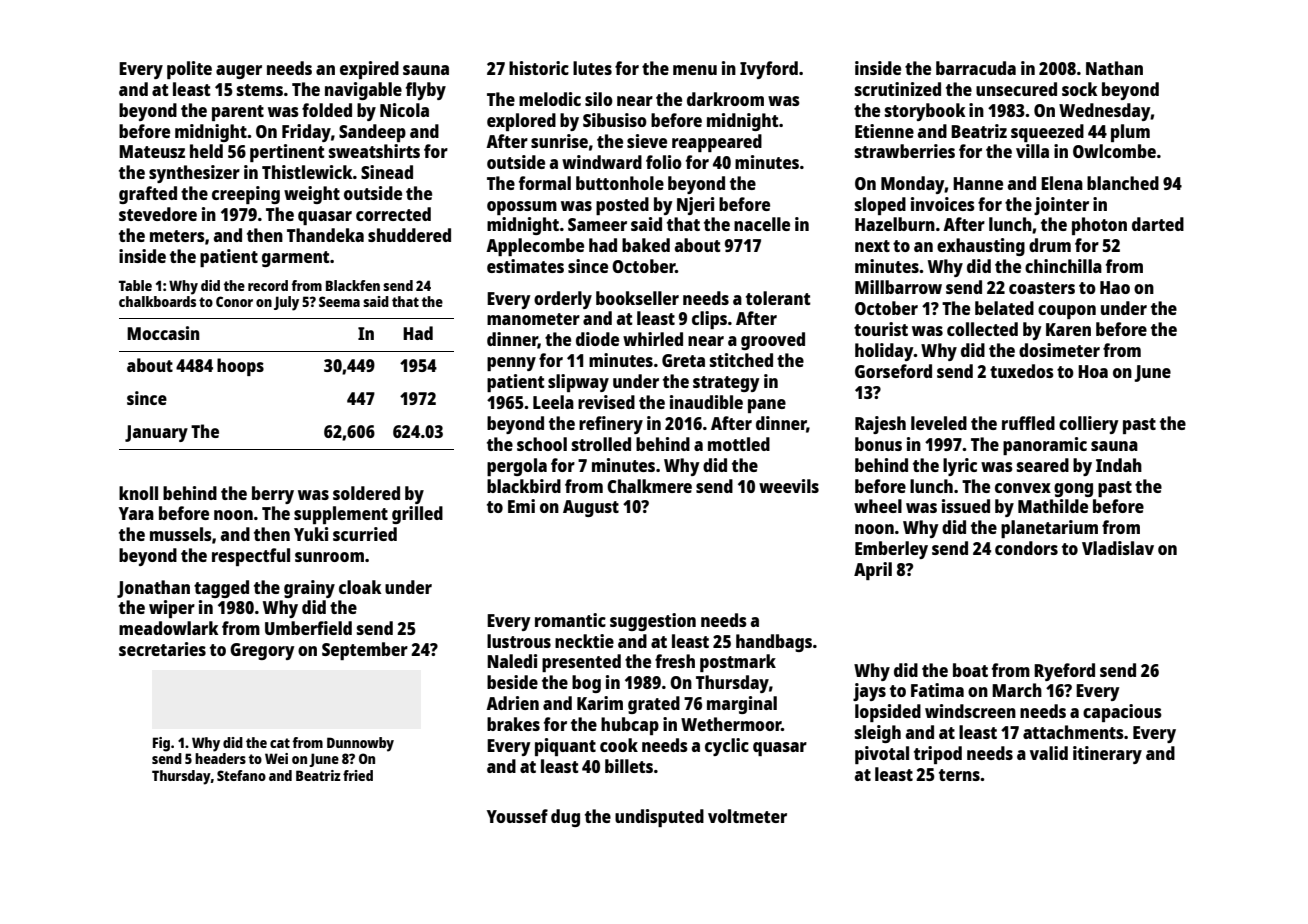 This screenshot has width=1308, height=924. What do you see at coordinates (959, 775) in the screenshot?
I see `terns` at bounding box center [959, 775].
